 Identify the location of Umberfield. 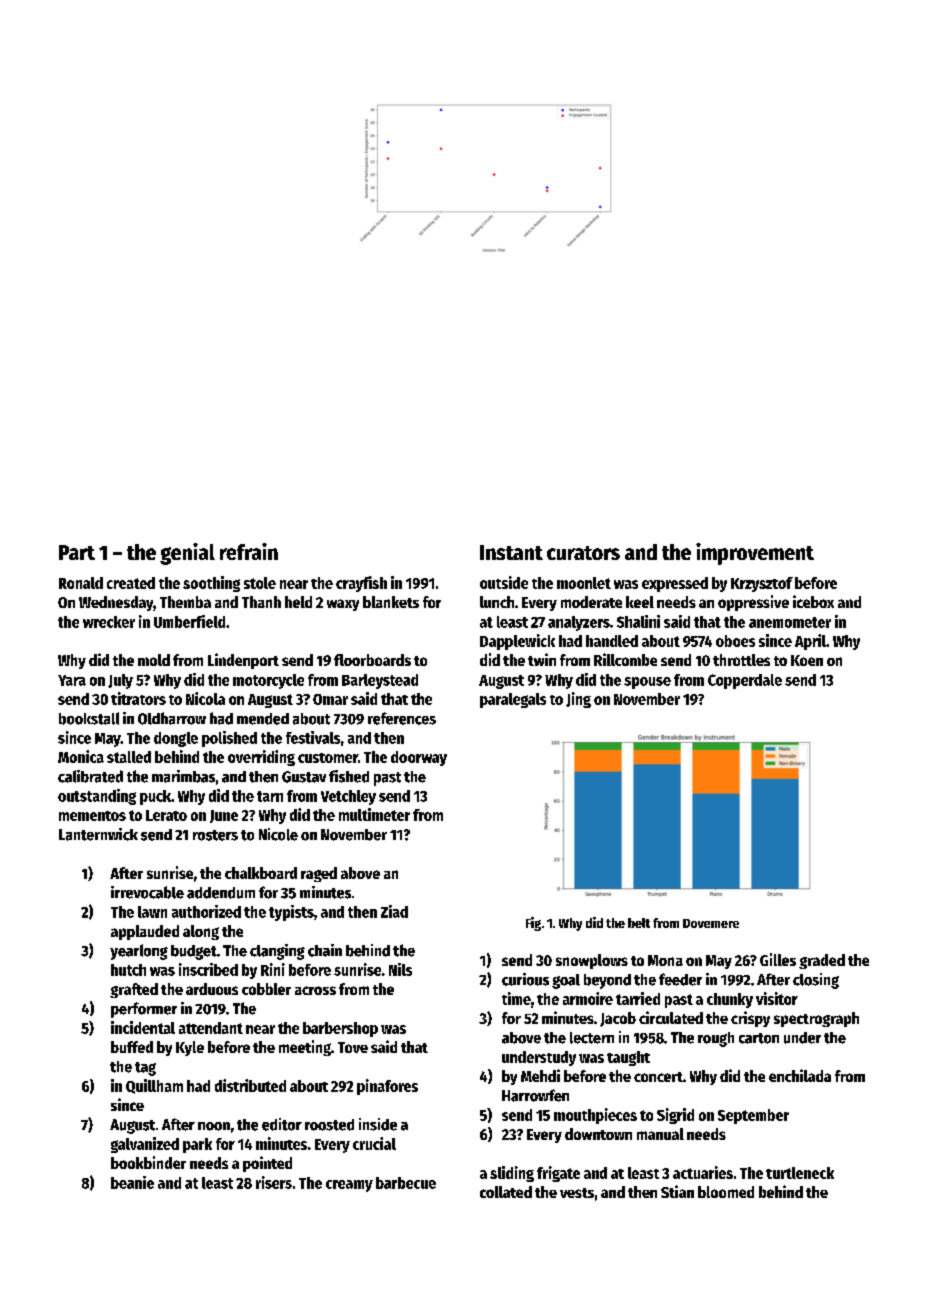
(189, 621).
